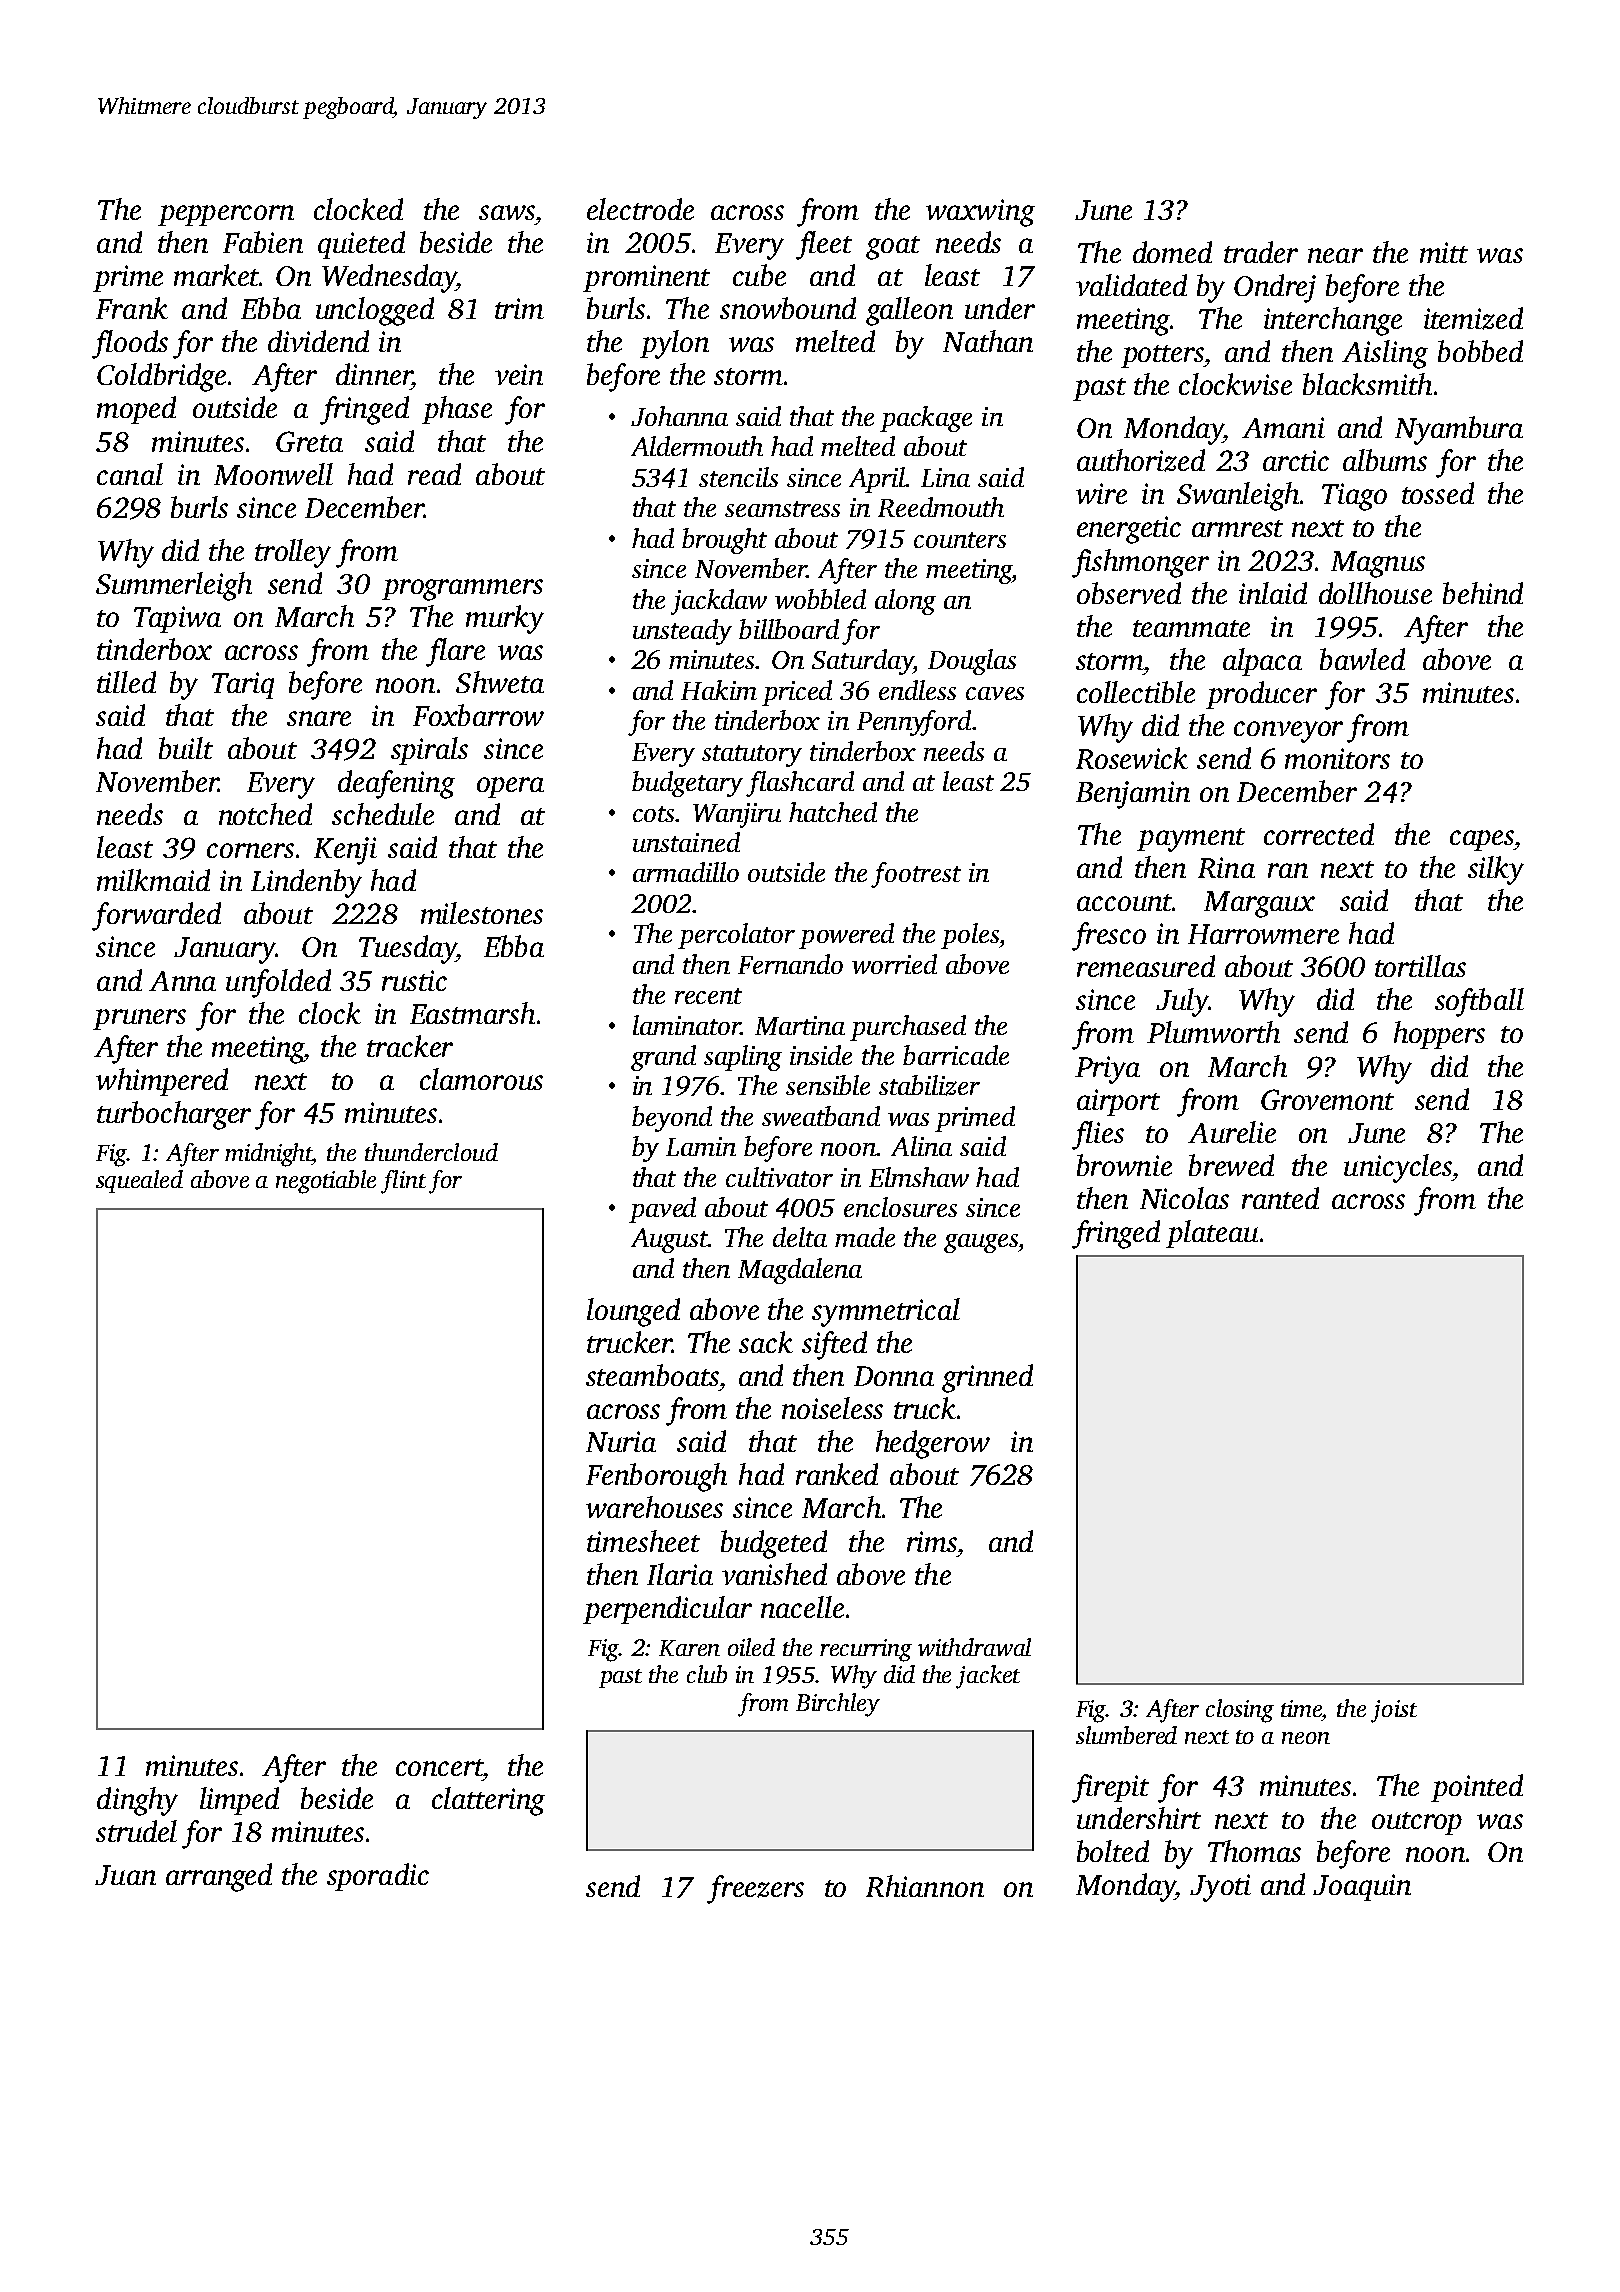  What do you see at coordinates (654, 1507) in the screenshot?
I see `warehouses` at bounding box center [654, 1507].
